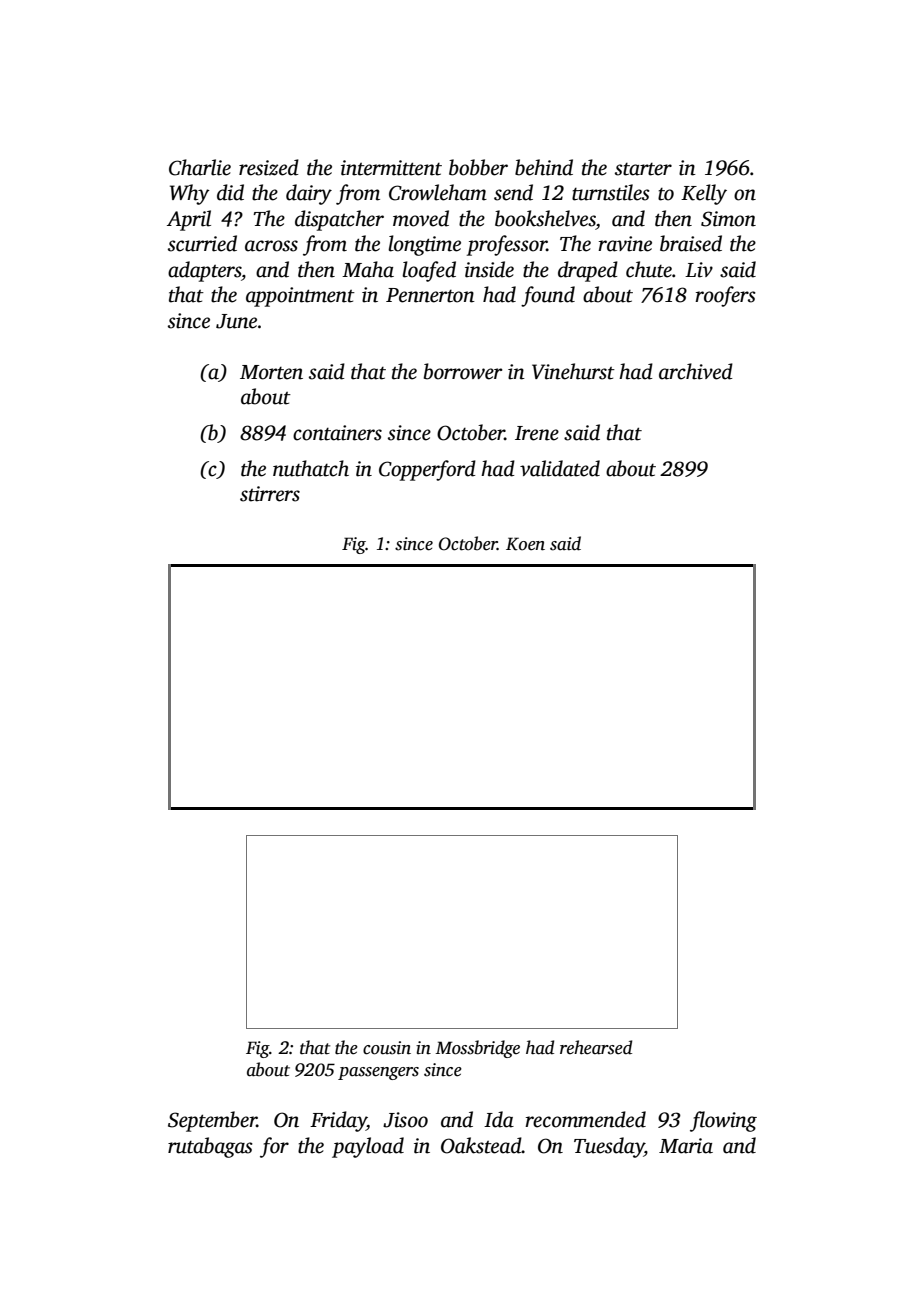 This image has width=924, height=1311. What do you see at coordinates (625, 244) in the image?
I see `ravine` at bounding box center [625, 244].
